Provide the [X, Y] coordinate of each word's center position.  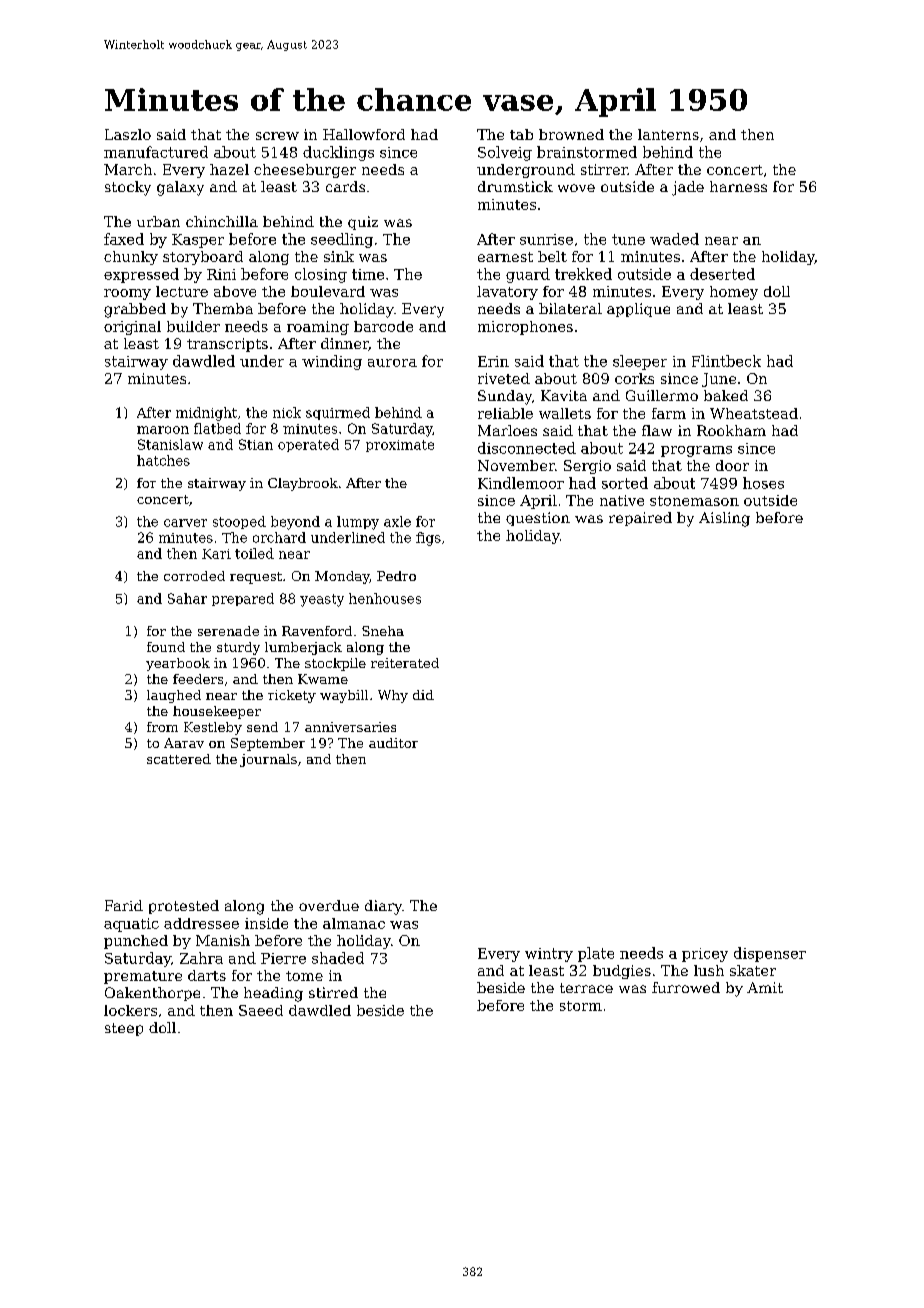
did [423, 695]
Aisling [724, 519]
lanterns [668, 134]
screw [277, 136]
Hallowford [364, 134]
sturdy [238, 648]
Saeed [261, 1010]
